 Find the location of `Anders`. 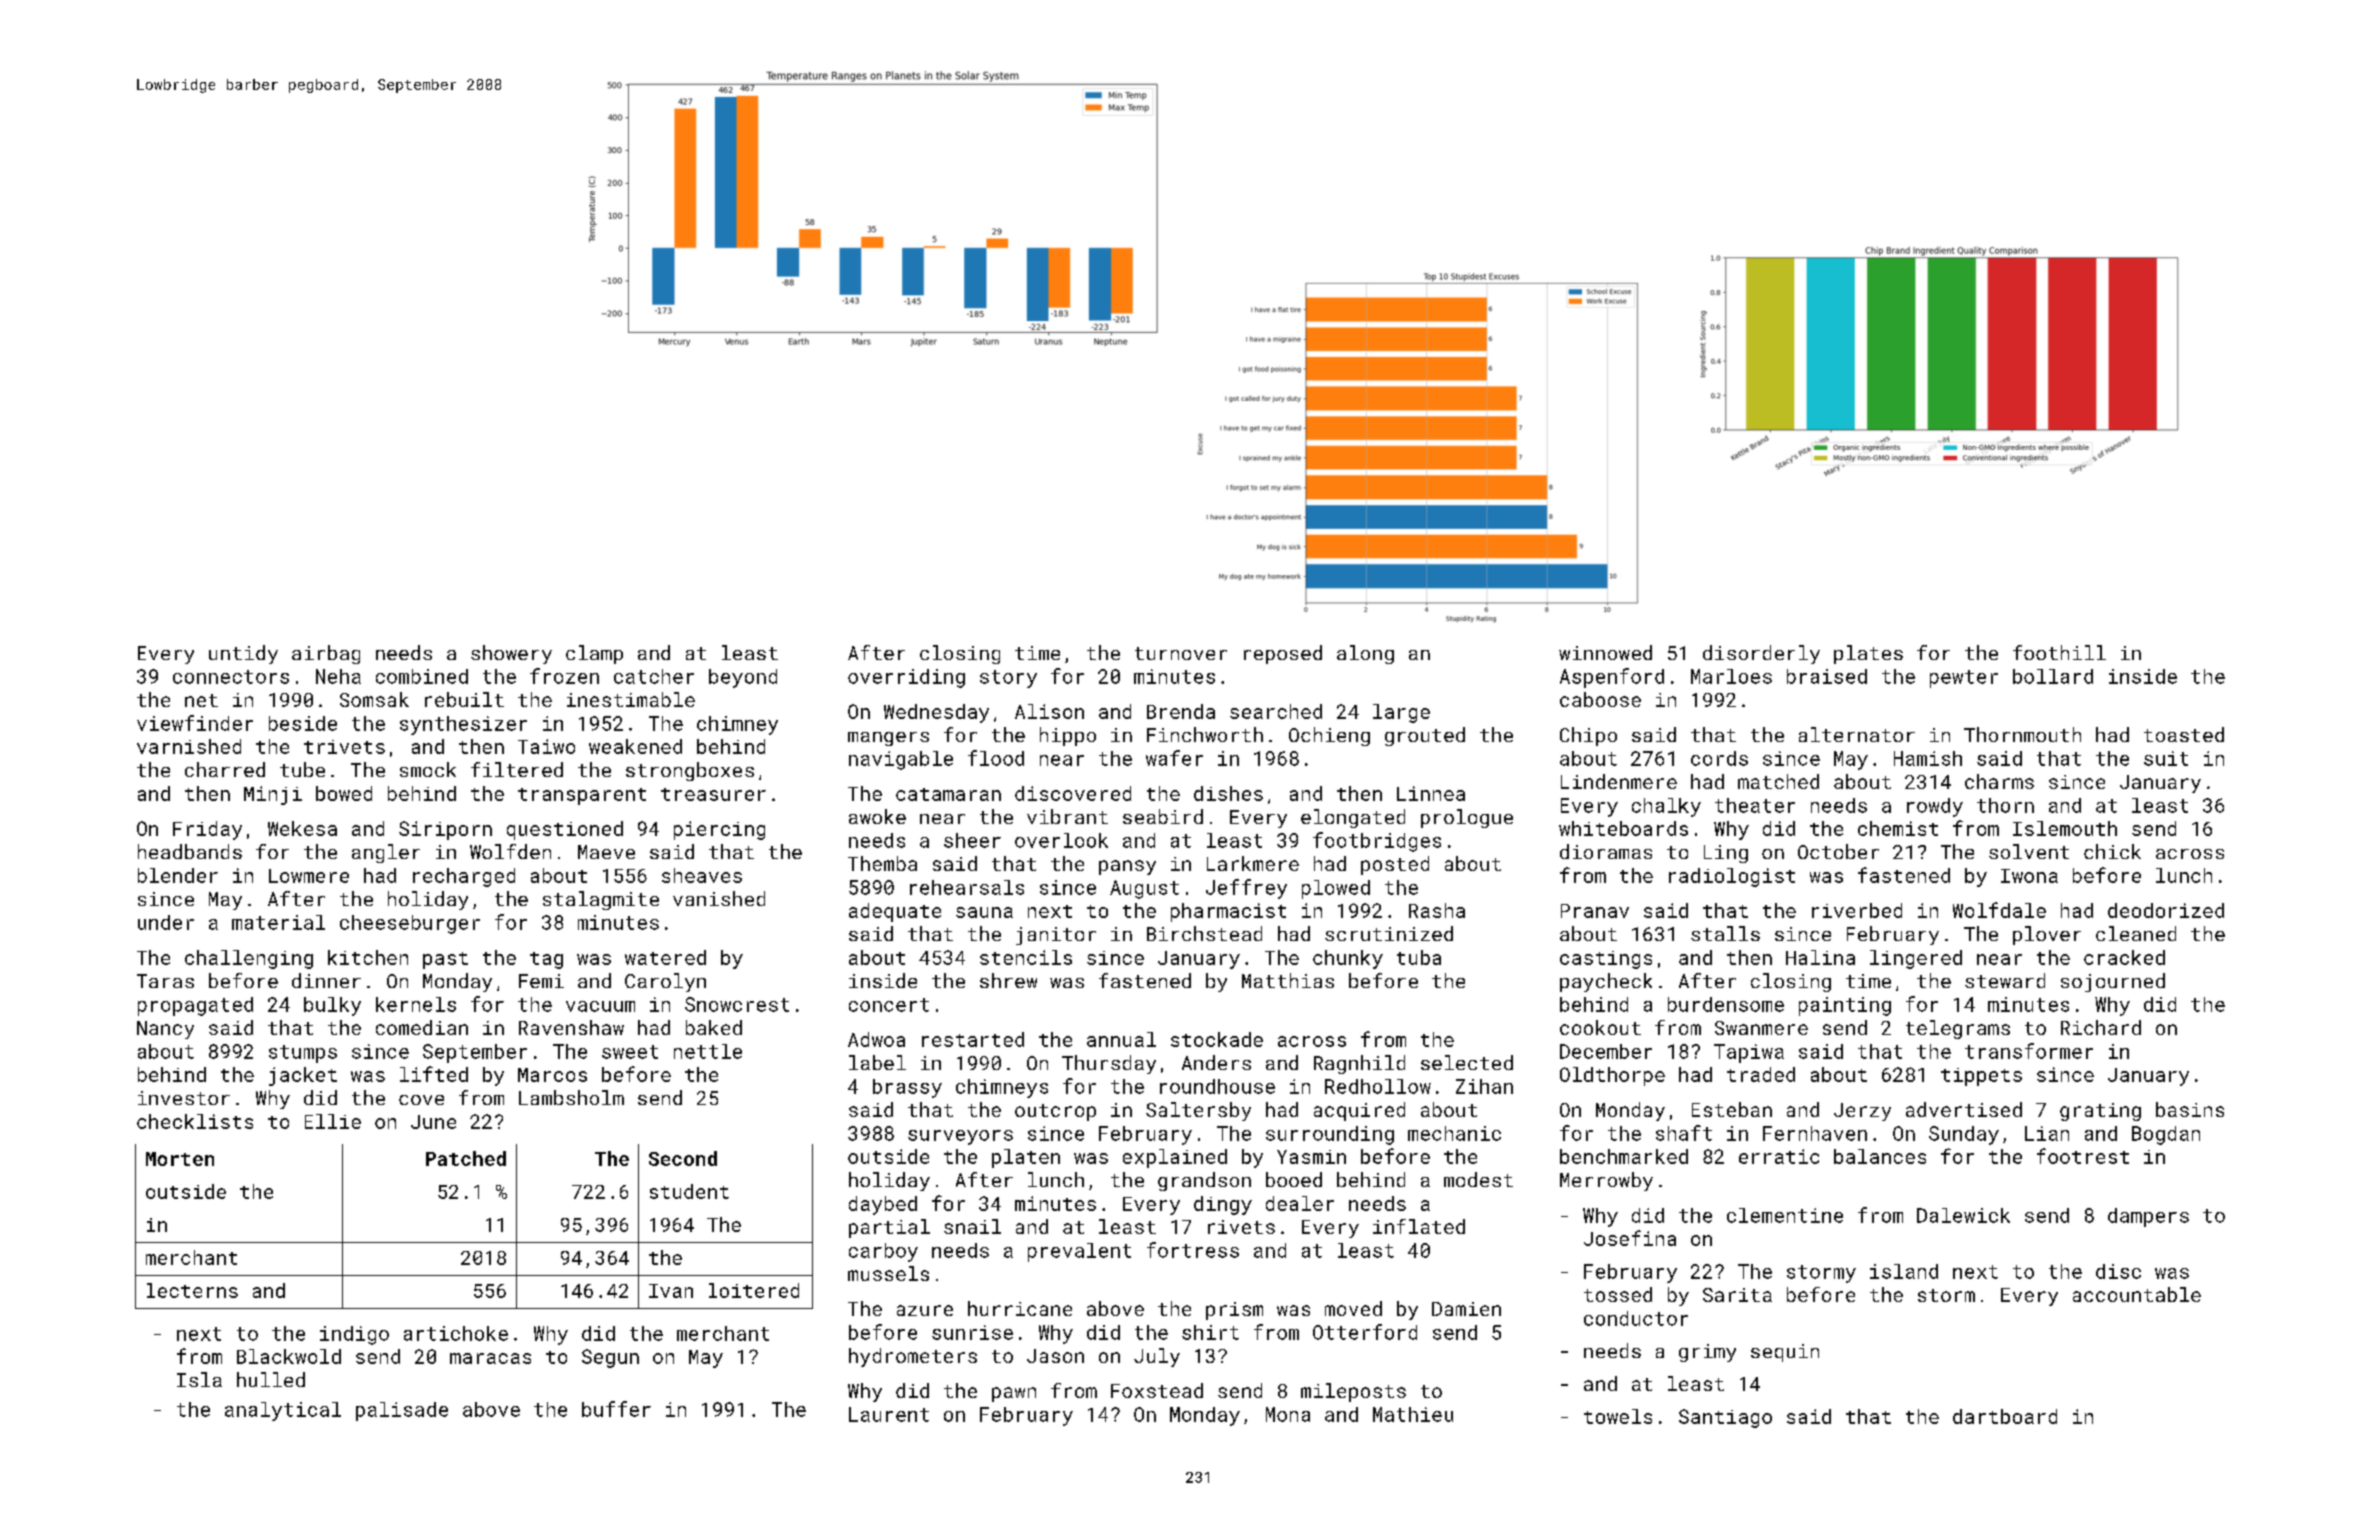

Anders is located at coordinates (1216, 1062).
